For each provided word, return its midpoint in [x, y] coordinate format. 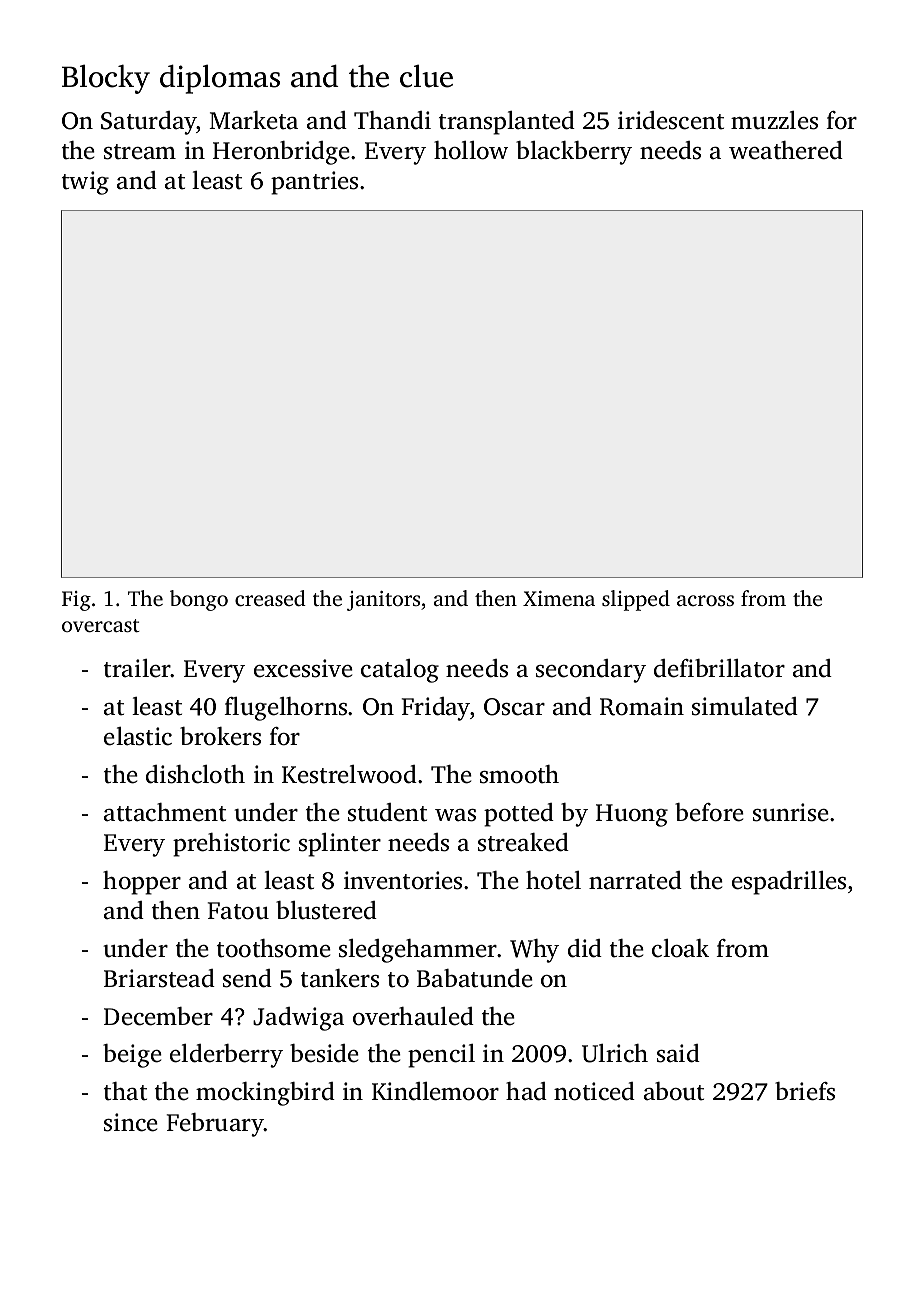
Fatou [238, 911]
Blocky [106, 79]
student [387, 812]
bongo [199, 600]
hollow [471, 150]
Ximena [559, 598]
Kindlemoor [435, 1091]
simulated [745, 706]
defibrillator [719, 668]
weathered [786, 150]
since [131, 1122]
